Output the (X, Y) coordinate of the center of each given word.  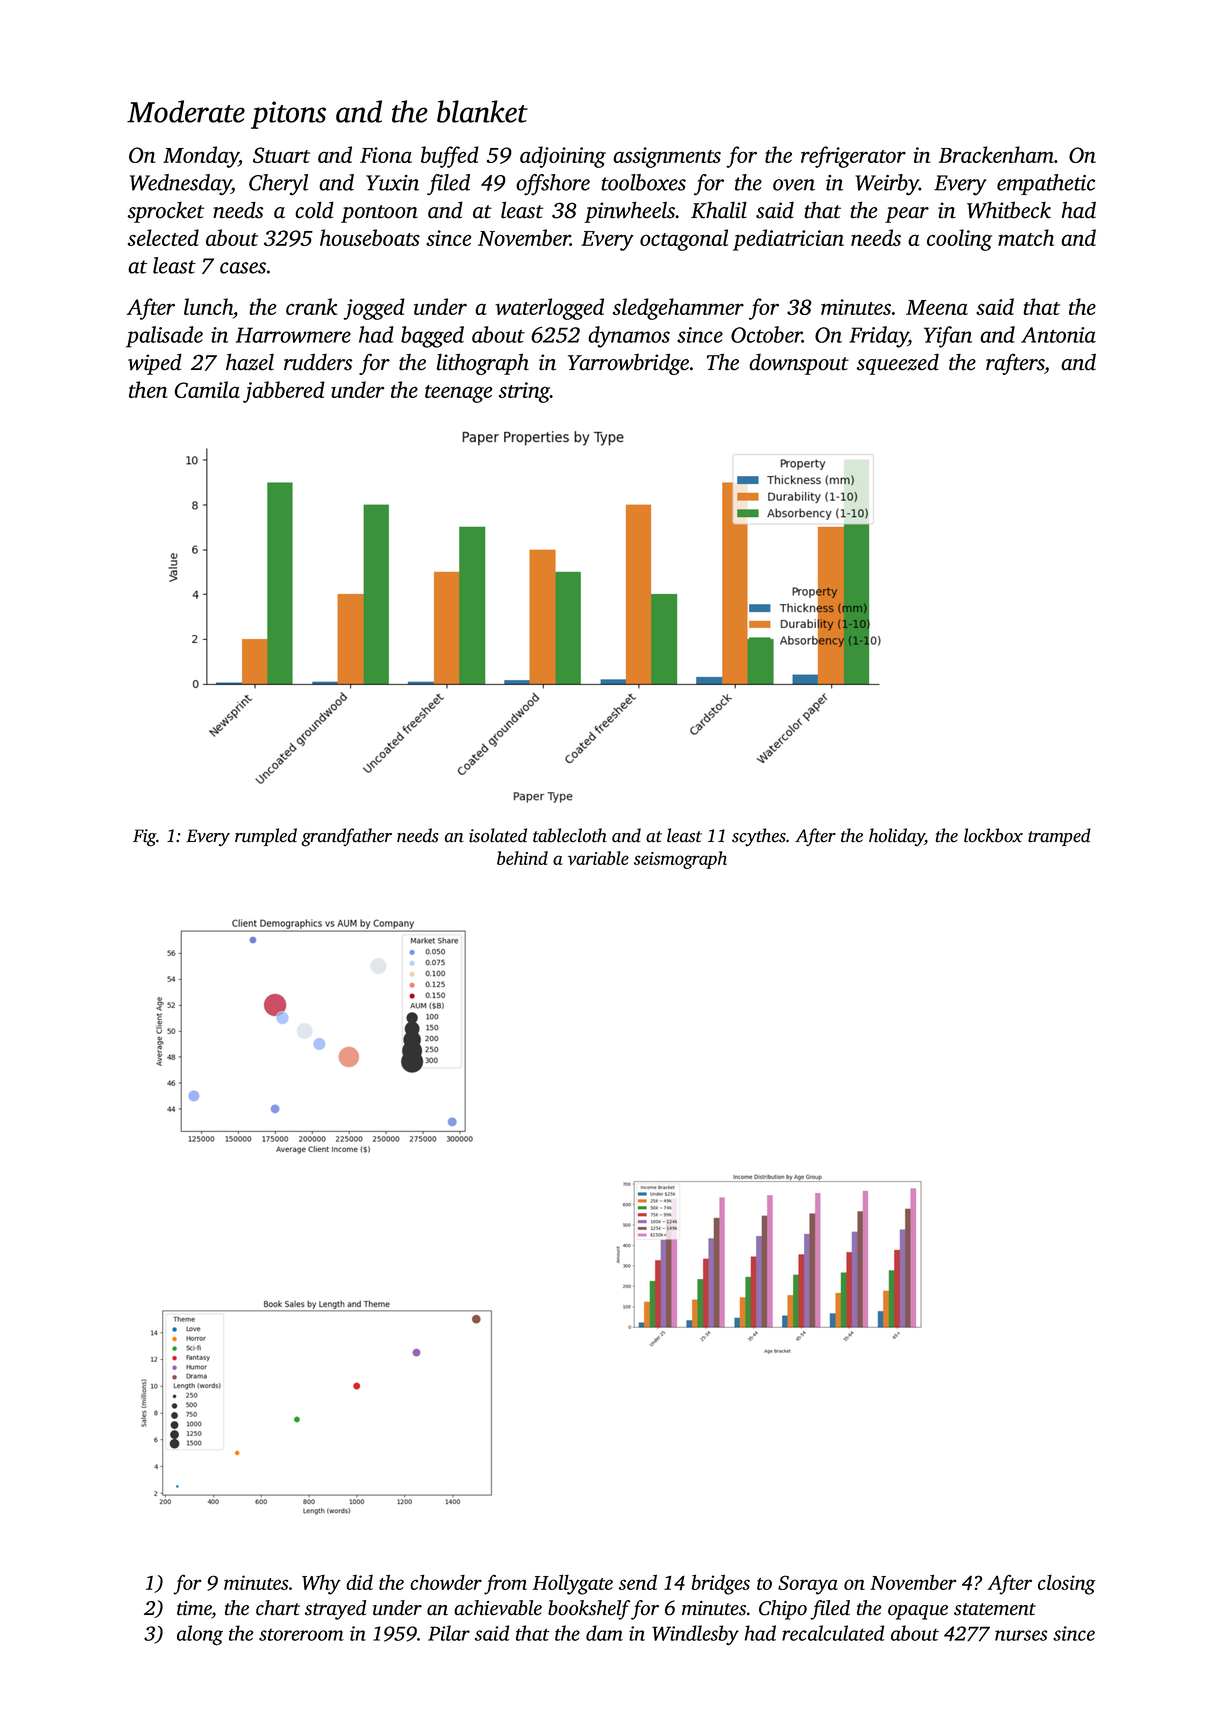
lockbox (993, 835)
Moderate (186, 111)
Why (321, 1585)
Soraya (808, 1585)
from (505, 1585)
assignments (667, 157)
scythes (759, 837)
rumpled (266, 837)
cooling (959, 240)
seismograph (680, 860)
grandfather (346, 837)
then (148, 389)
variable (598, 858)
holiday (897, 837)
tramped (1059, 837)
